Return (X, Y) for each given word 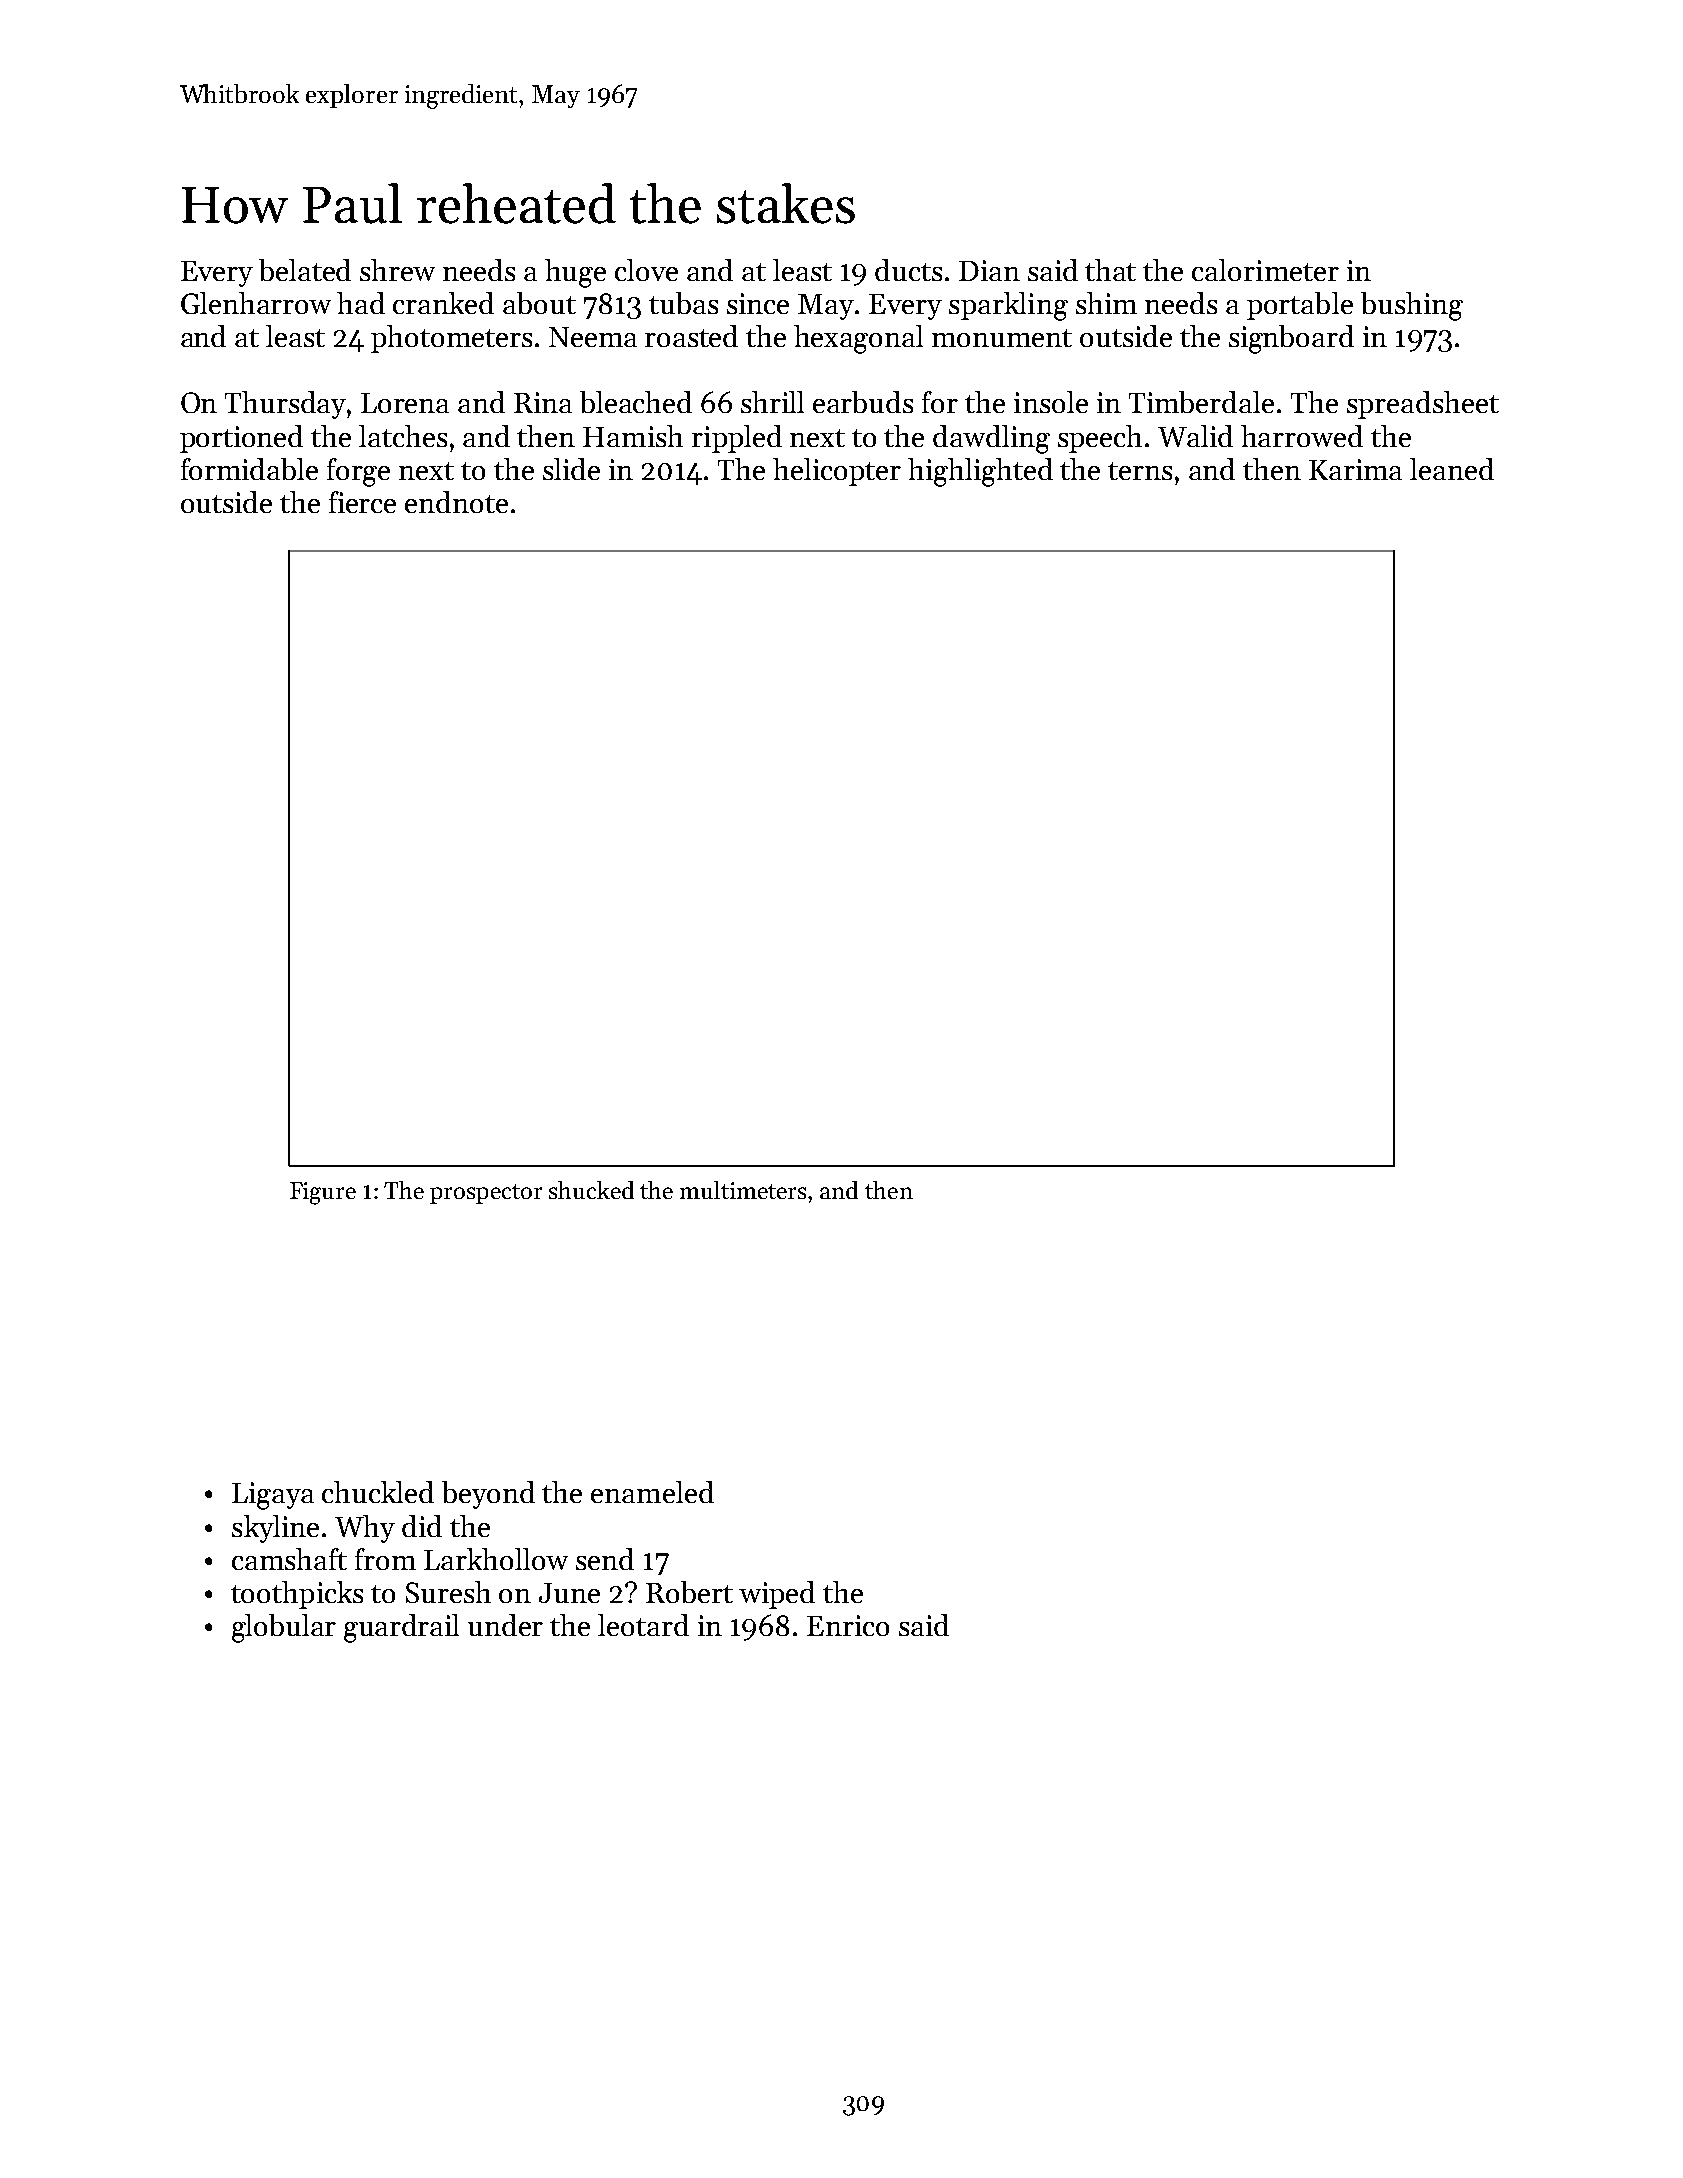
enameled (652, 1492)
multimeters (743, 1190)
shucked (591, 1190)
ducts (908, 270)
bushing (1412, 306)
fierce (362, 502)
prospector (486, 1194)
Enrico (848, 1625)
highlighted (980, 472)
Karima (1355, 469)
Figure (323, 1193)
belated (305, 270)
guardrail (401, 1628)
